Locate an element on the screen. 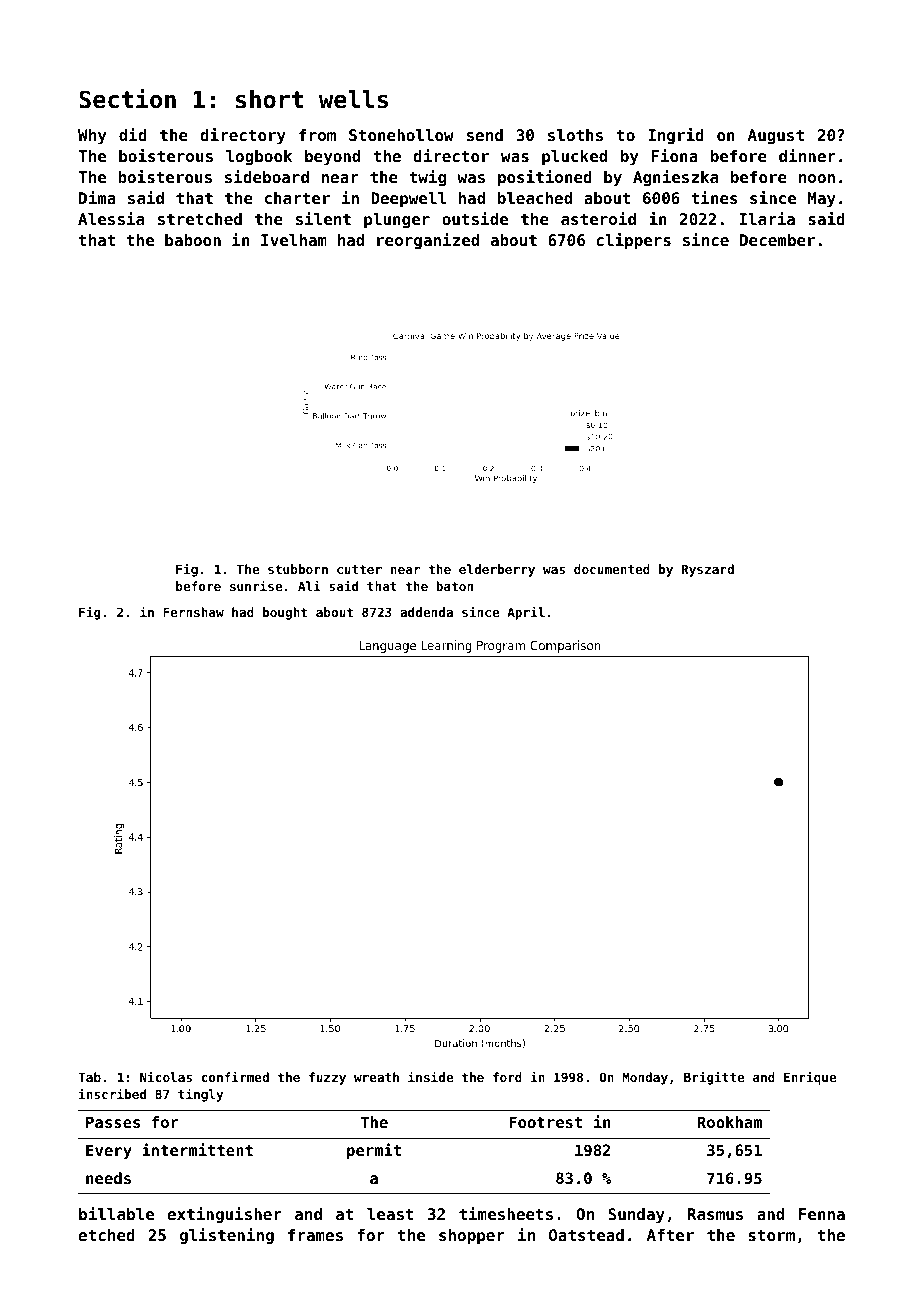 The height and width of the screenshot is (1308, 924). Fernshaw is located at coordinates (193, 612).
